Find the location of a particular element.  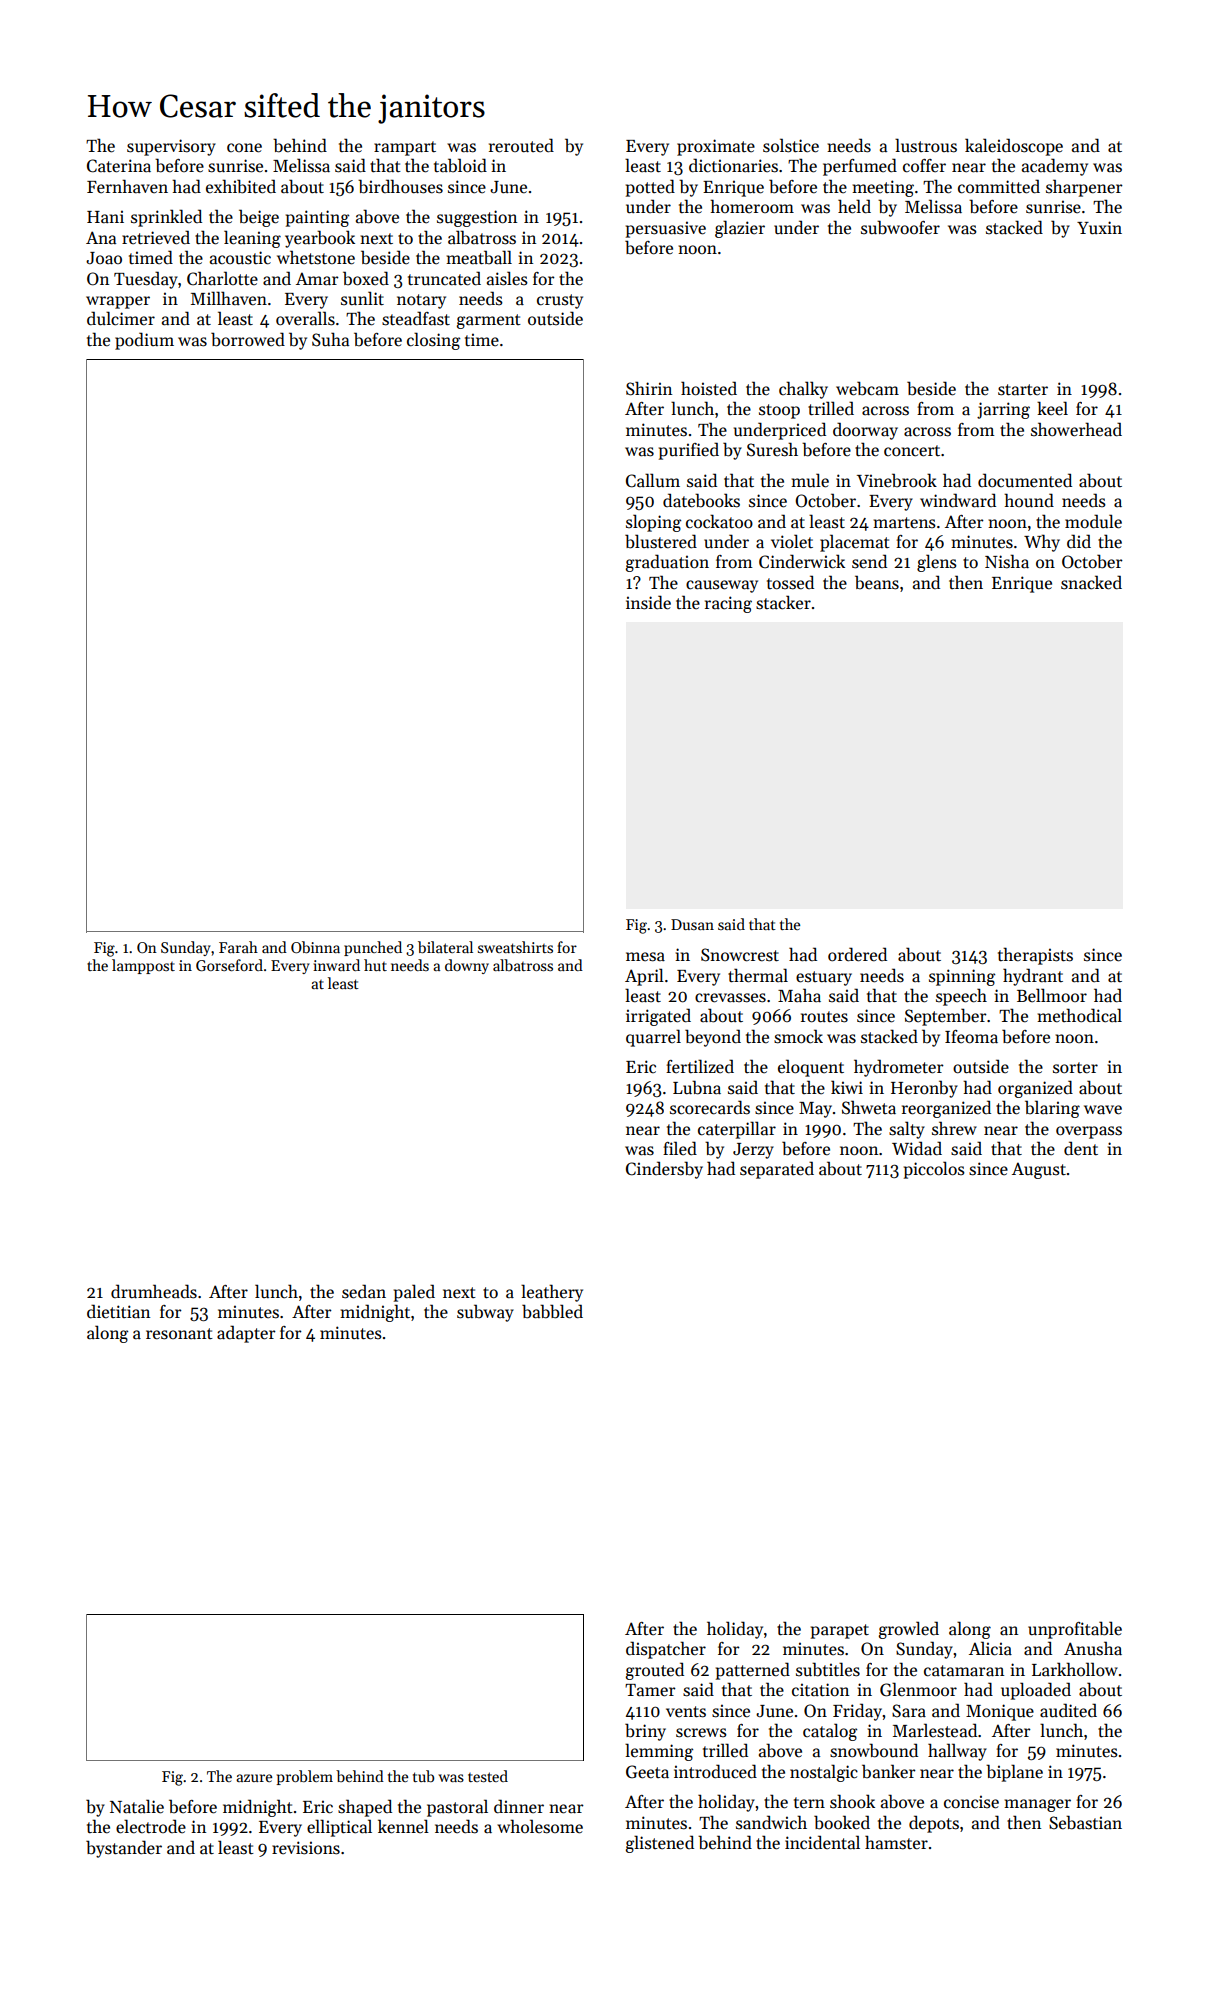

glistened is located at coordinates (660, 1844).
